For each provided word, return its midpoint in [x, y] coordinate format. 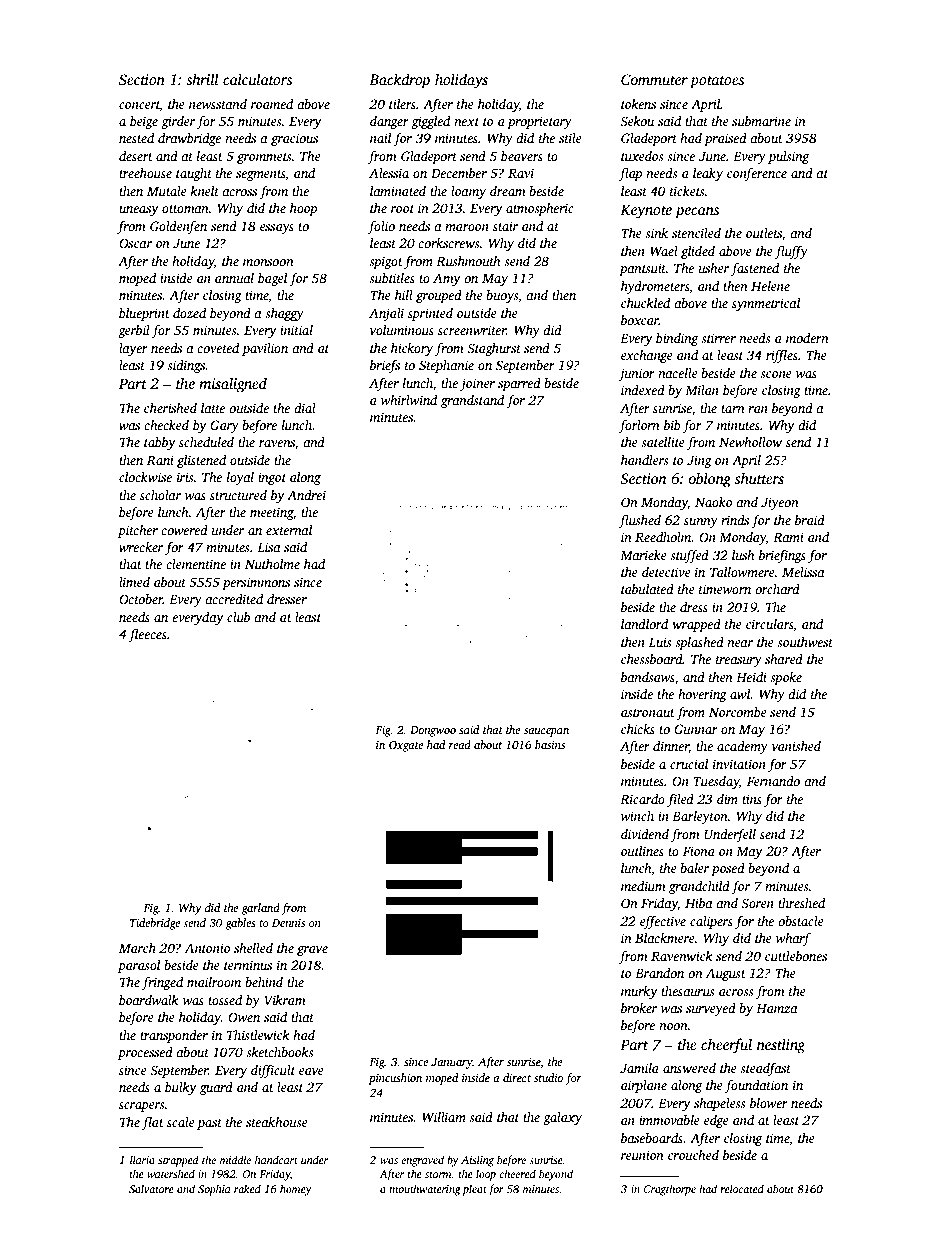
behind [264, 982]
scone [776, 374]
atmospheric [540, 209]
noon [673, 1026]
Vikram [285, 1000]
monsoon [268, 262]
